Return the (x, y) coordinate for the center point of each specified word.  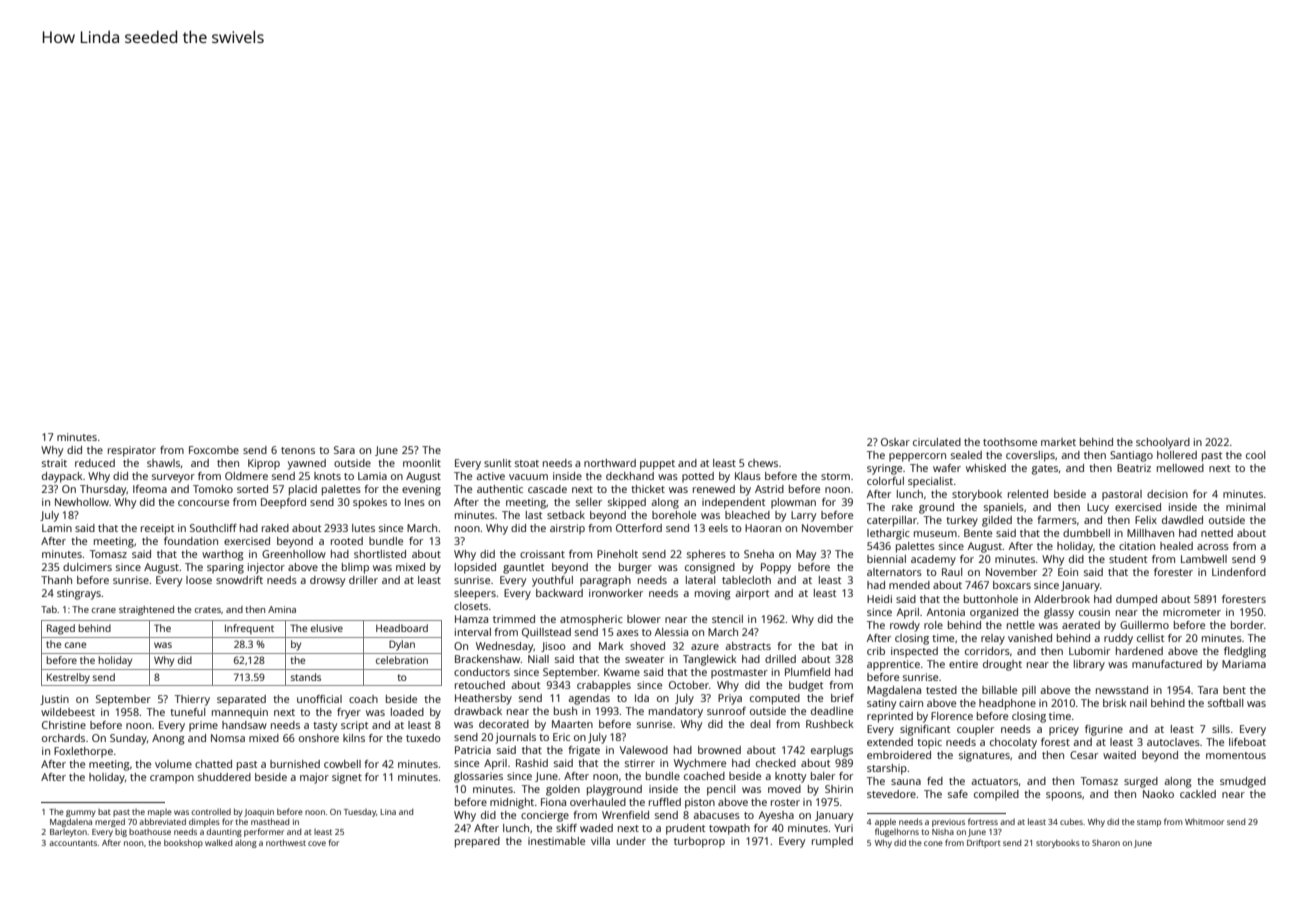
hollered (1177, 455)
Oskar (895, 442)
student (1128, 559)
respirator (132, 451)
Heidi (879, 599)
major (314, 778)
